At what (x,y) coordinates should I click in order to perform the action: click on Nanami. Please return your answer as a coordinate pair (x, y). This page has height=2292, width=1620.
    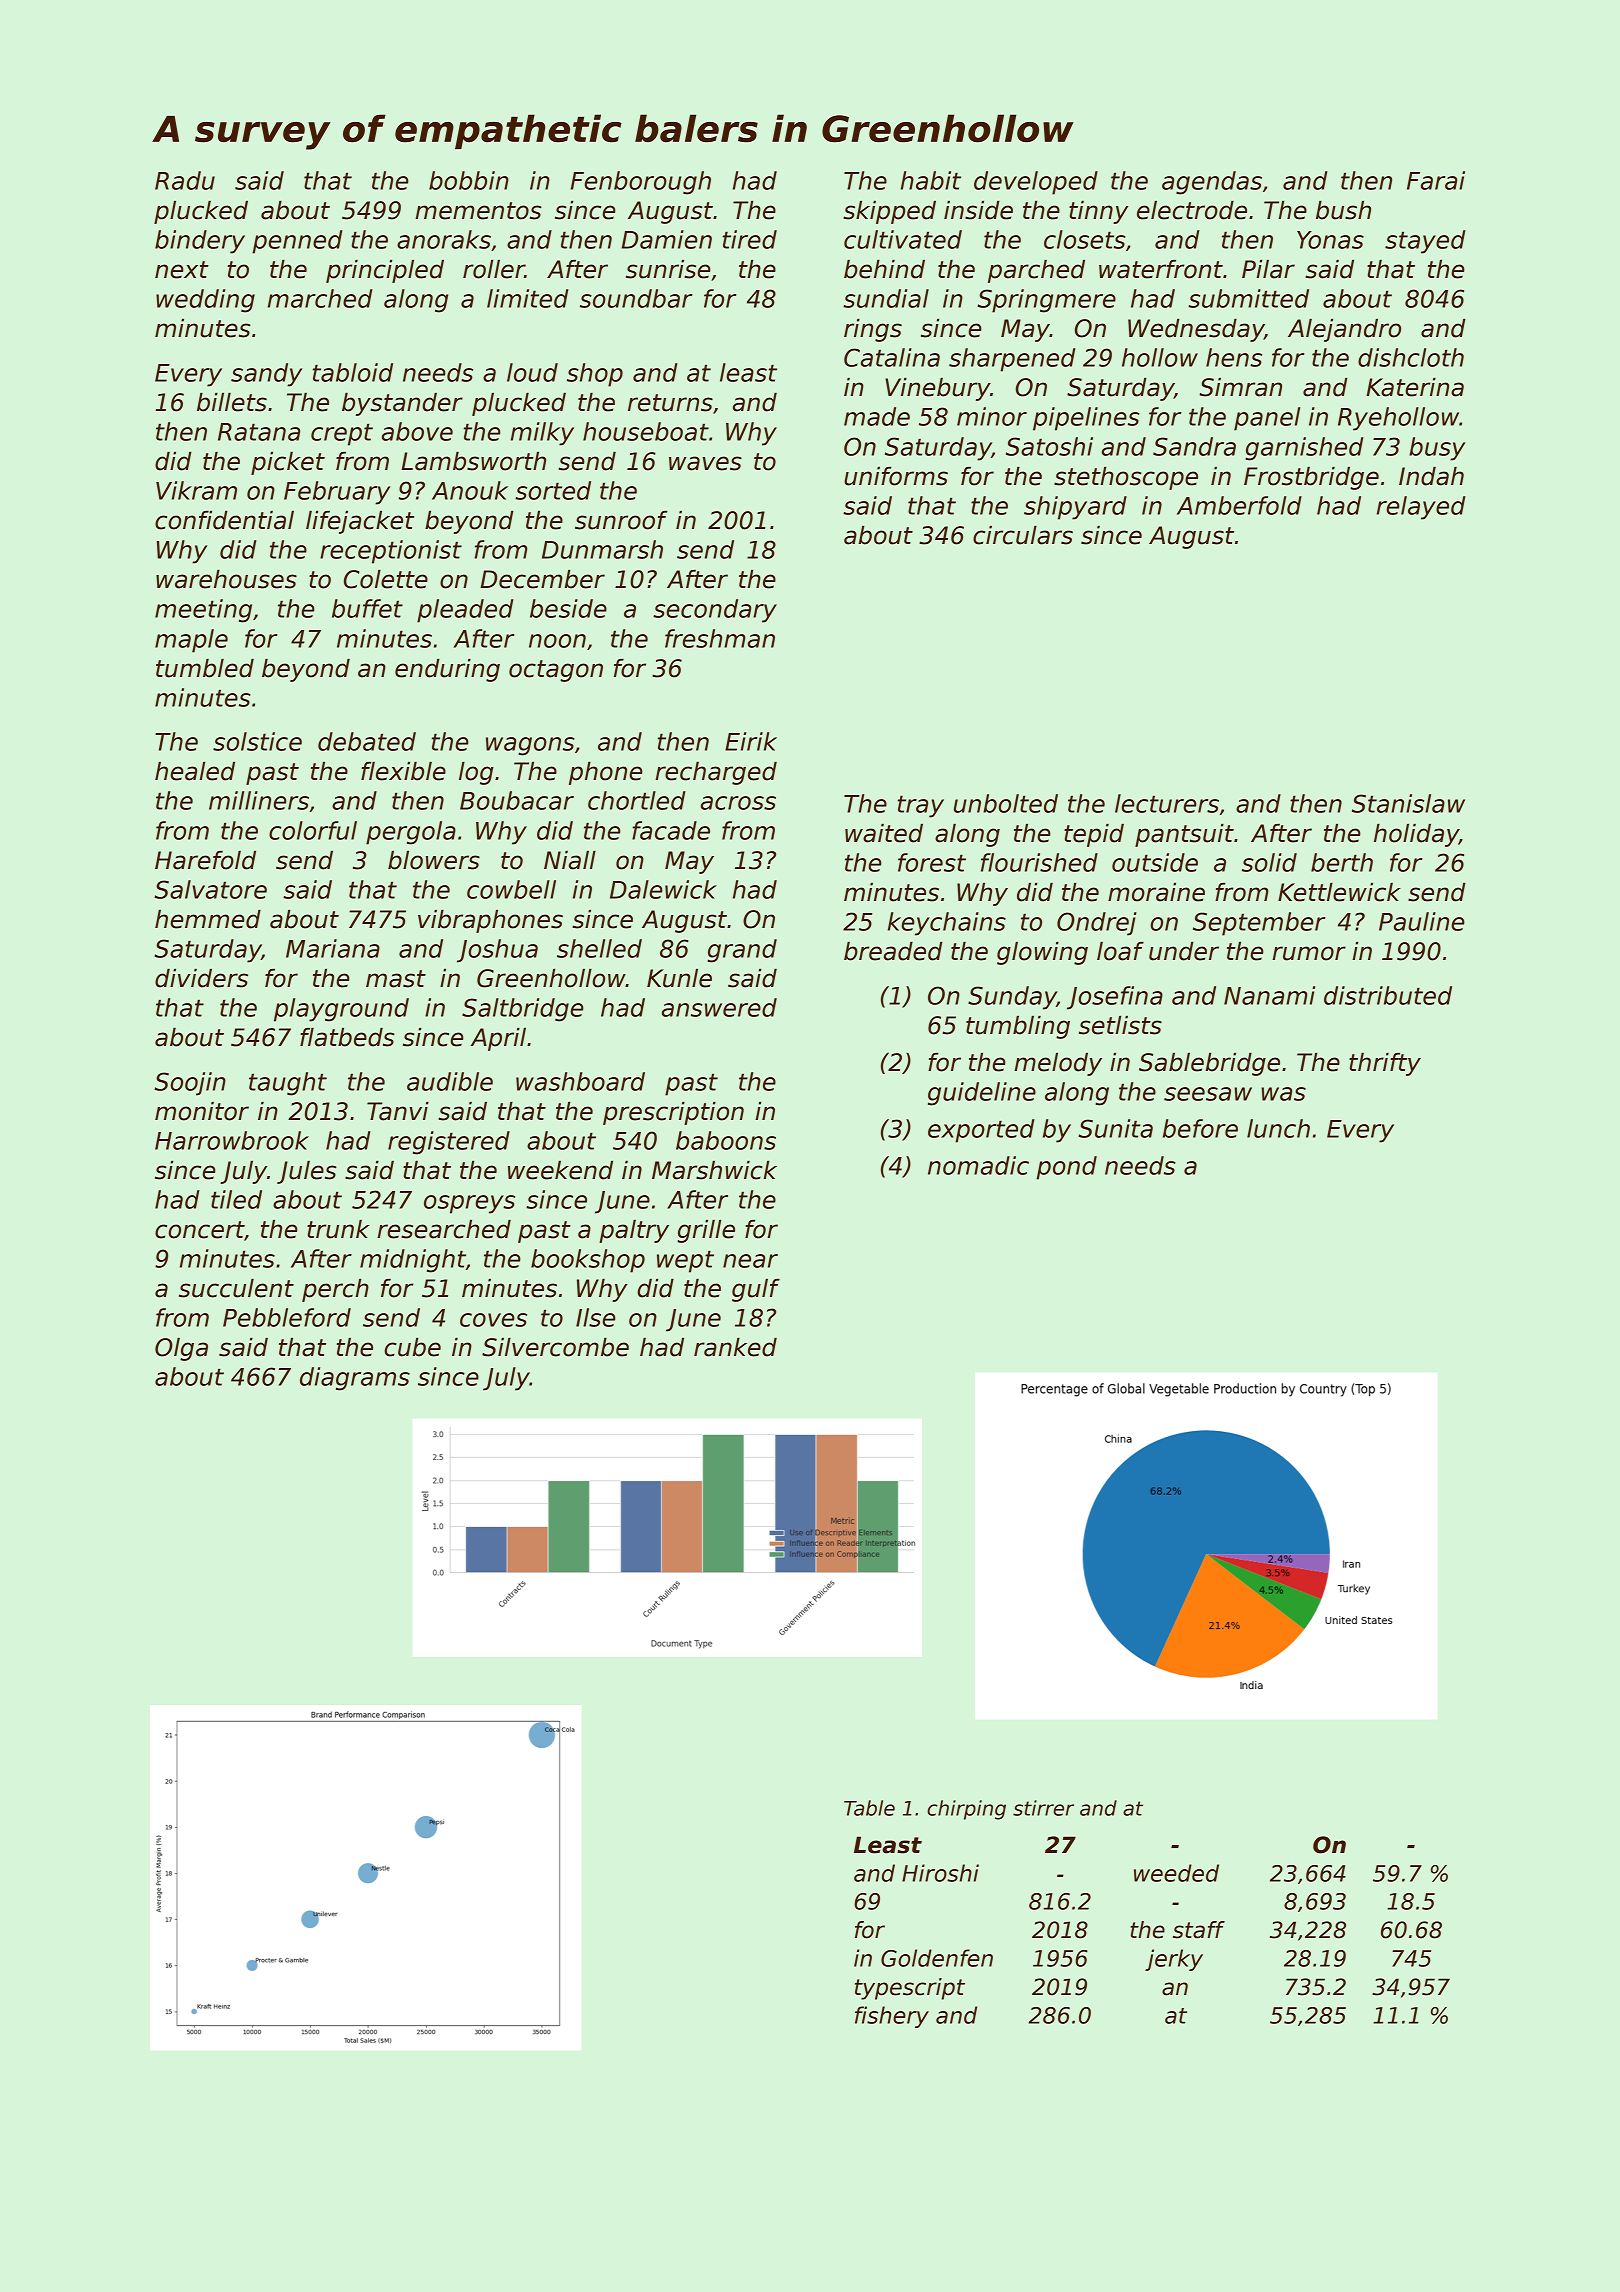
    Looking at the image, I should click on (1269, 995).
